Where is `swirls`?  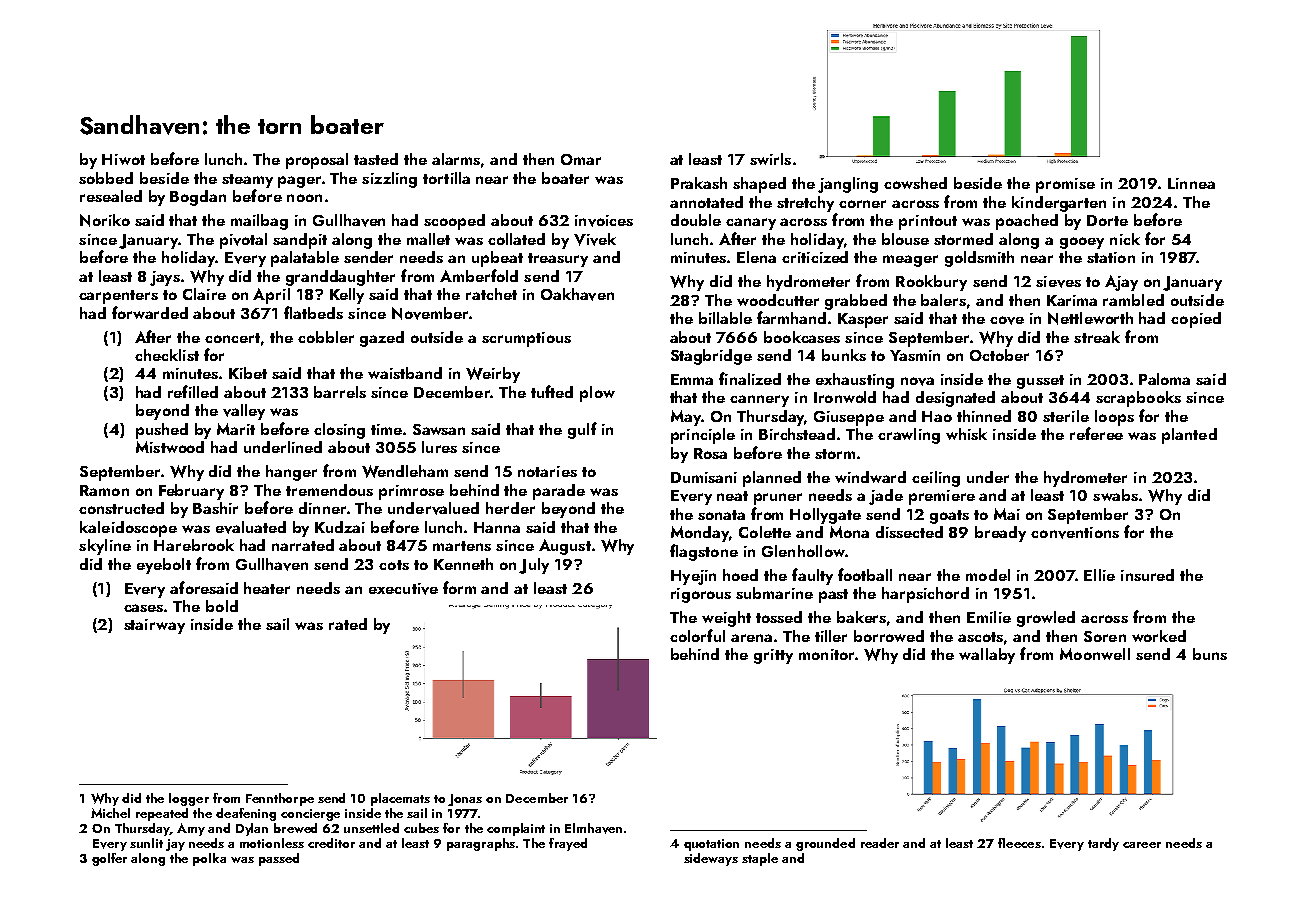
swirls is located at coordinates (770, 159).
